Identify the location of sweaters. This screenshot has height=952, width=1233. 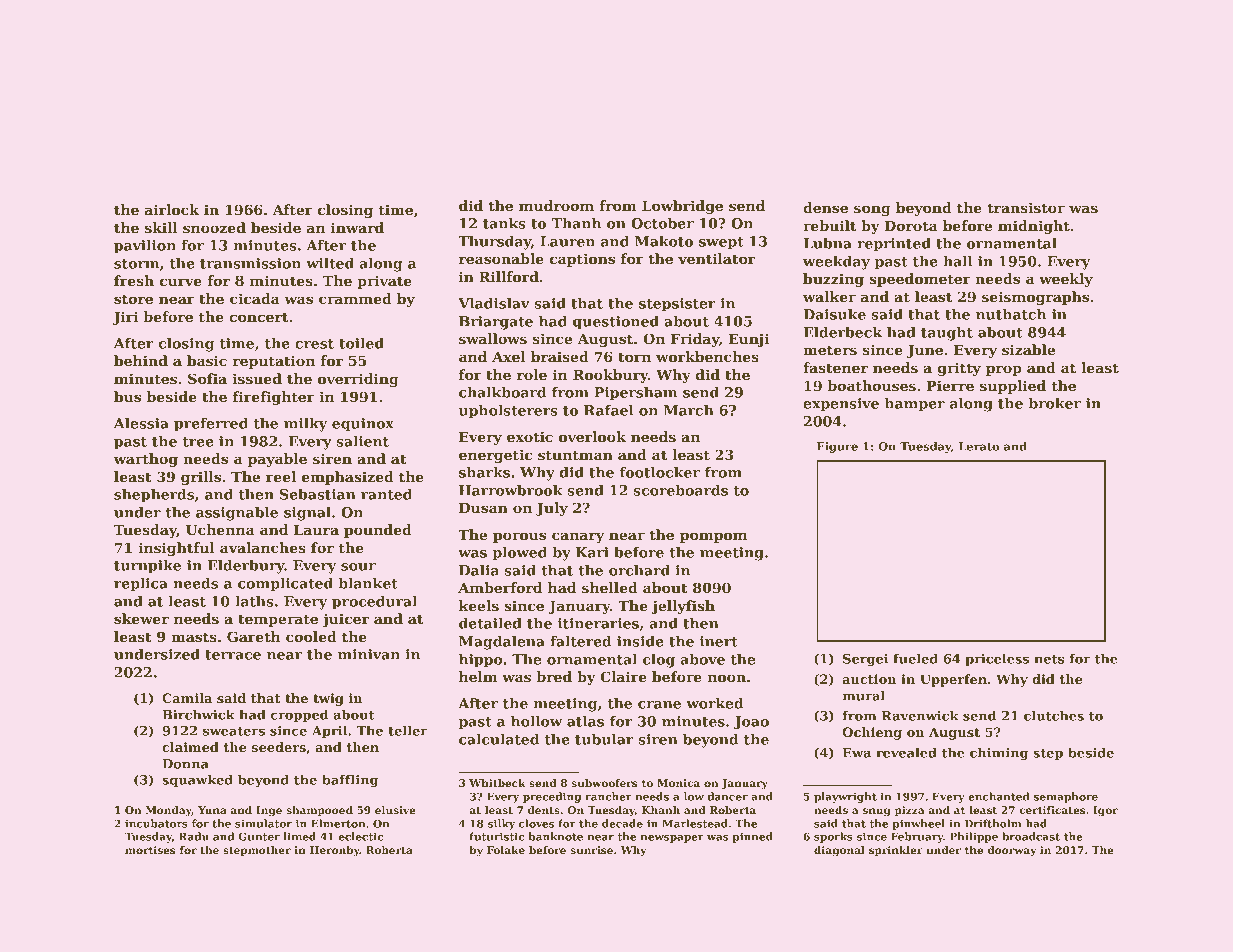
(234, 731).
